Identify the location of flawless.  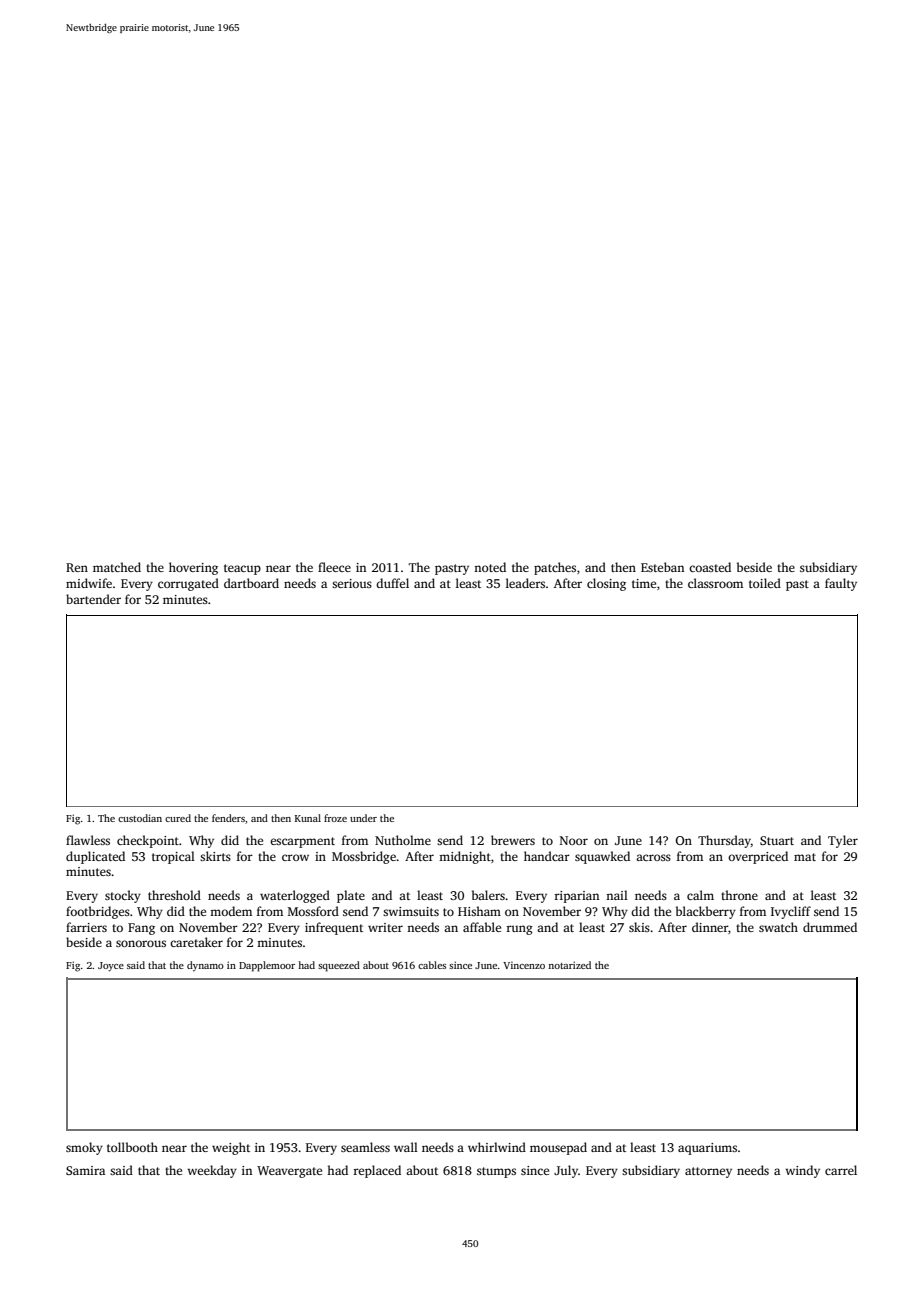
(88, 840).
